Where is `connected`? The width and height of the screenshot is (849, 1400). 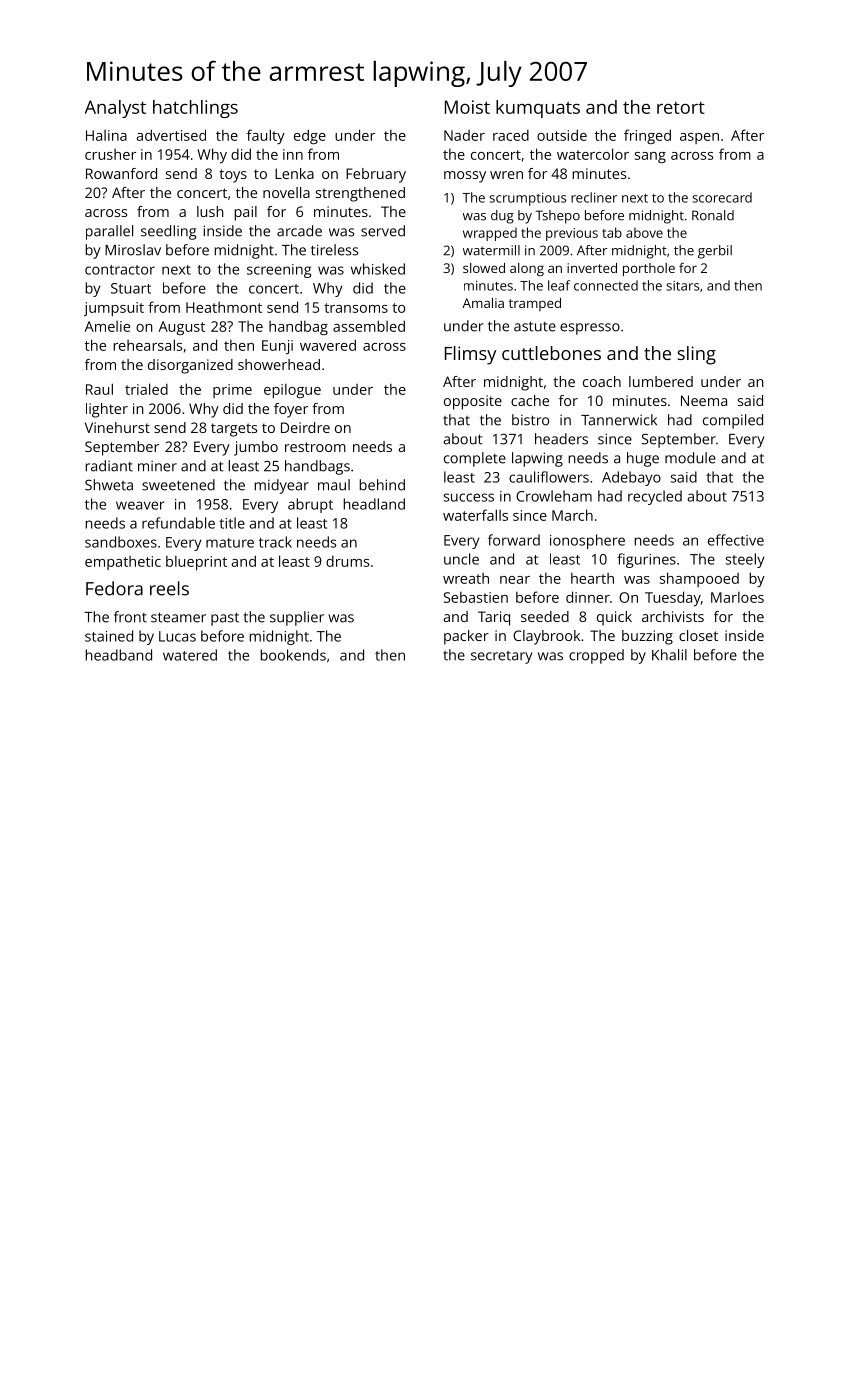 connected is located at coordinates (606, 285).
